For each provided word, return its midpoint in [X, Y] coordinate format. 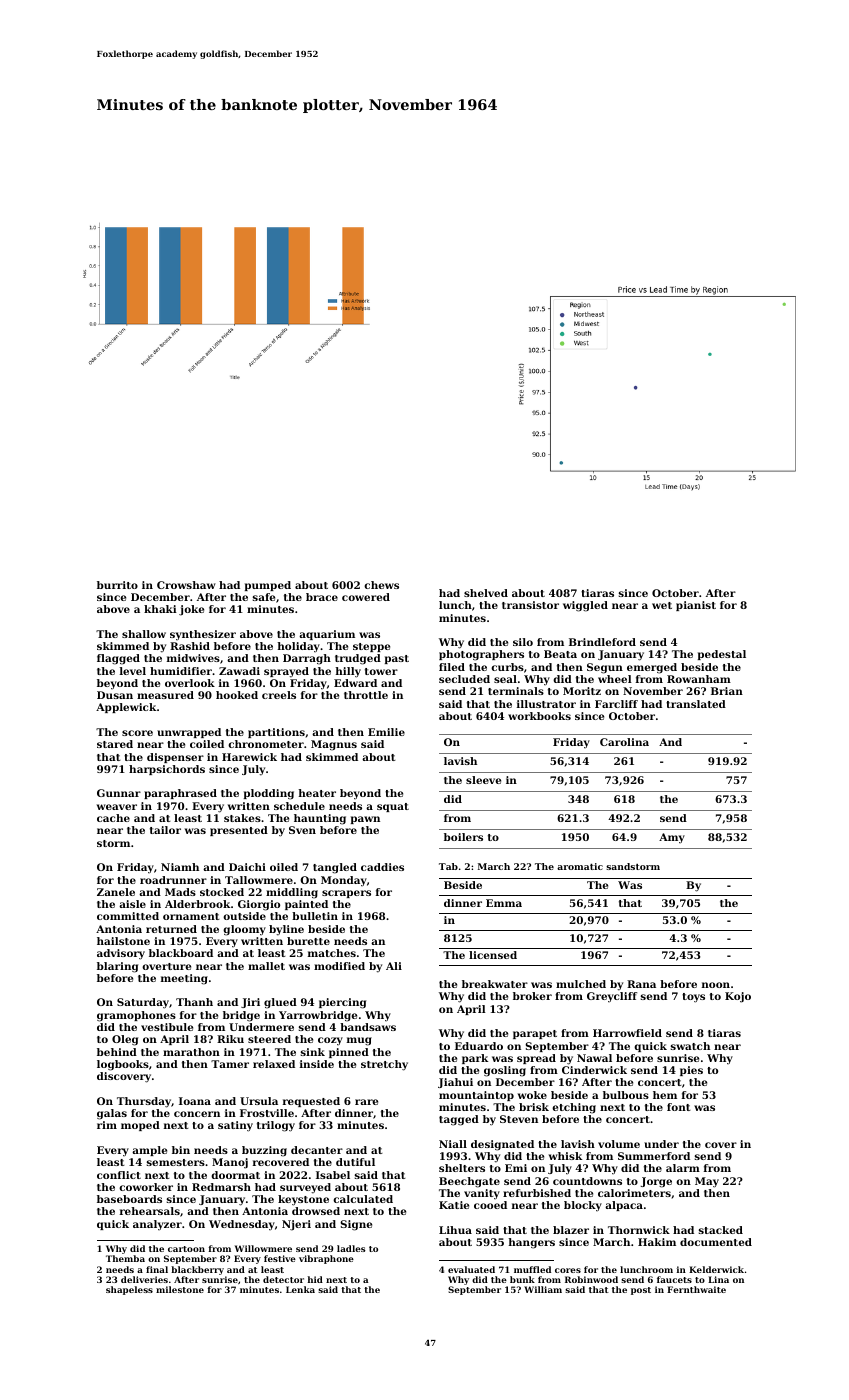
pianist [696, 606]
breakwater [495, 984]
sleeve [483, 780]
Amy [672, 838]
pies [691, 1071]
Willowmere [263, 1248]
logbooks [123, 1065]
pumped [268, 586]
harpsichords [167, 770]
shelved [486, 593]
